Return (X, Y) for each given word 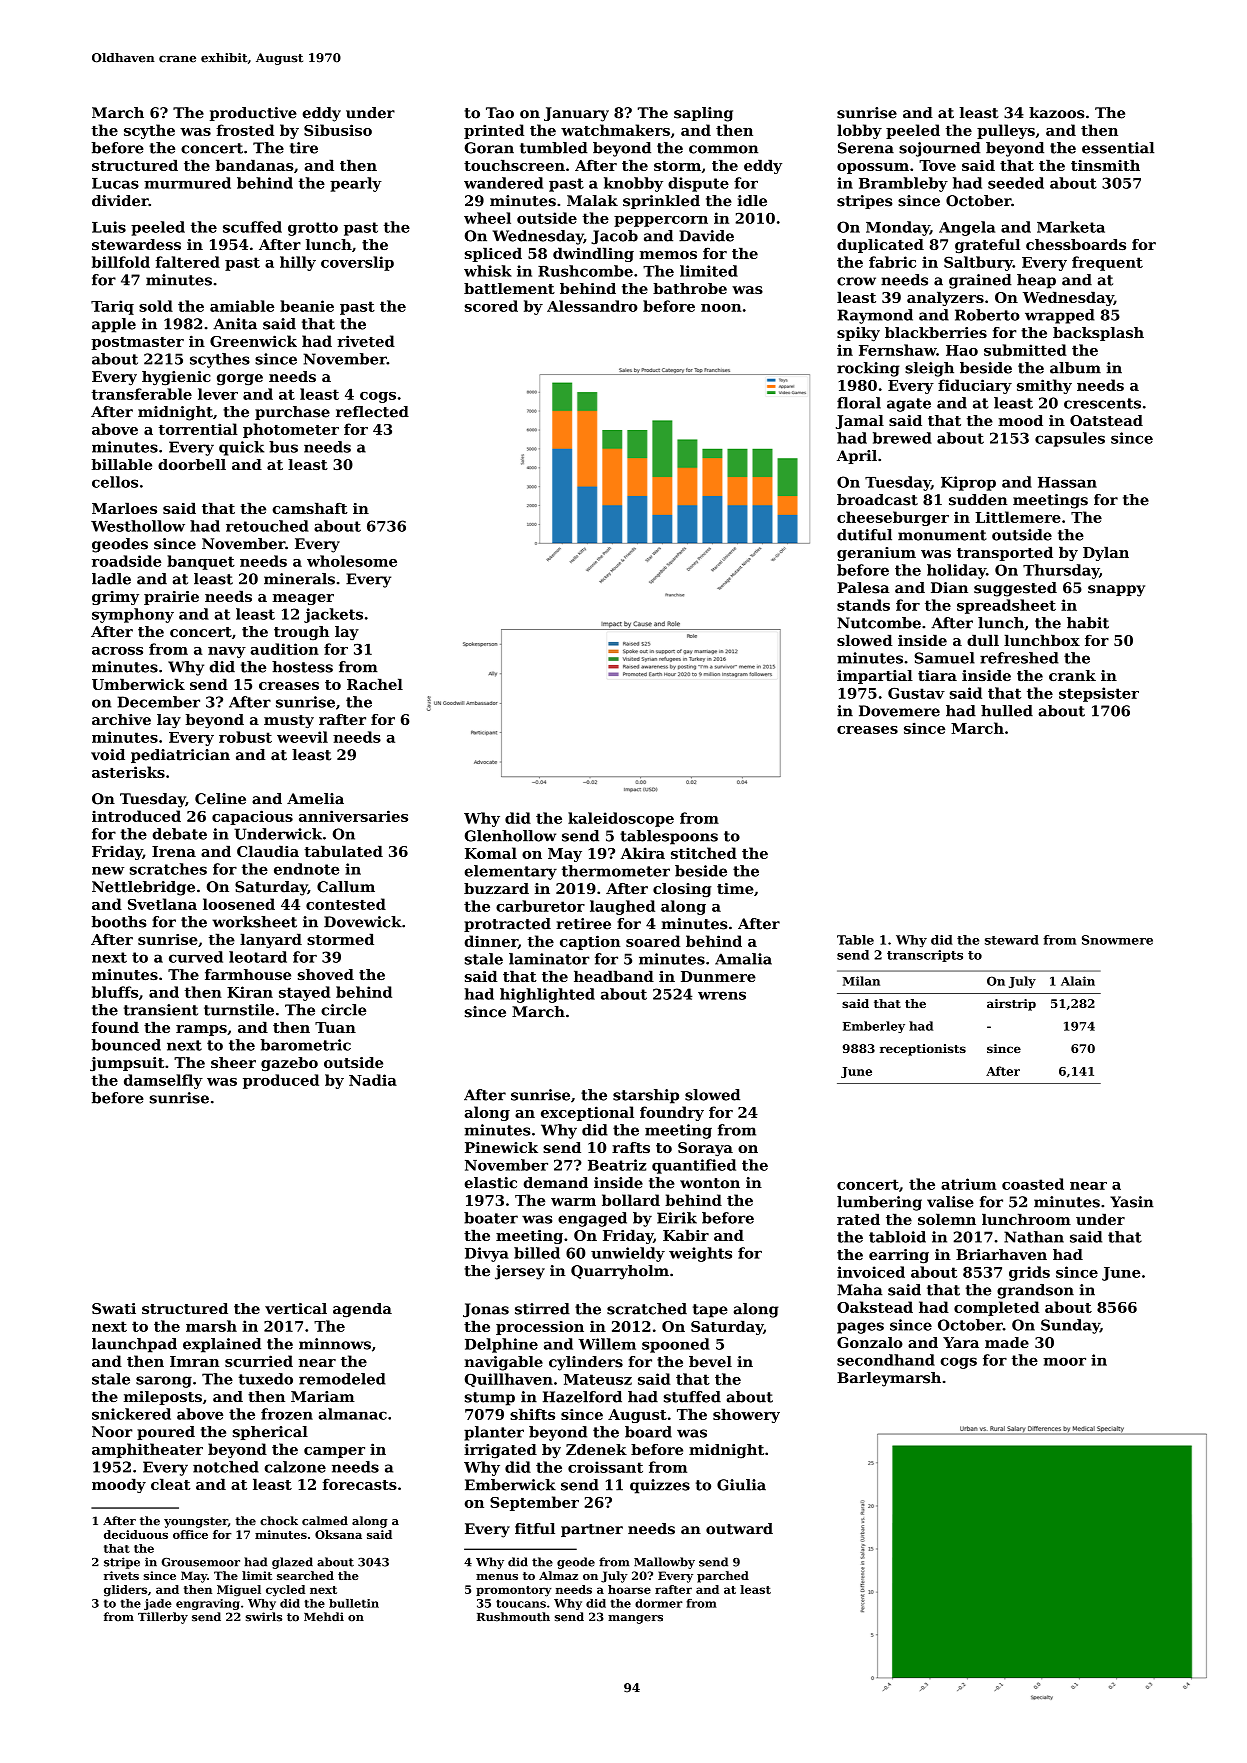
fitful (535, 1529)
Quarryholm (620, 1272)
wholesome (352, 561)
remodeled (342, 1379)
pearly (356, 184)
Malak (592, 201)
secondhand (886, 1360)
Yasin (1132, 1202)
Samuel (945, 658)
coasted (1033, 1184)
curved (196, 957)
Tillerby (163, 1618)
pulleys (1006, 131)
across (117, 651)
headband (614, 976)
